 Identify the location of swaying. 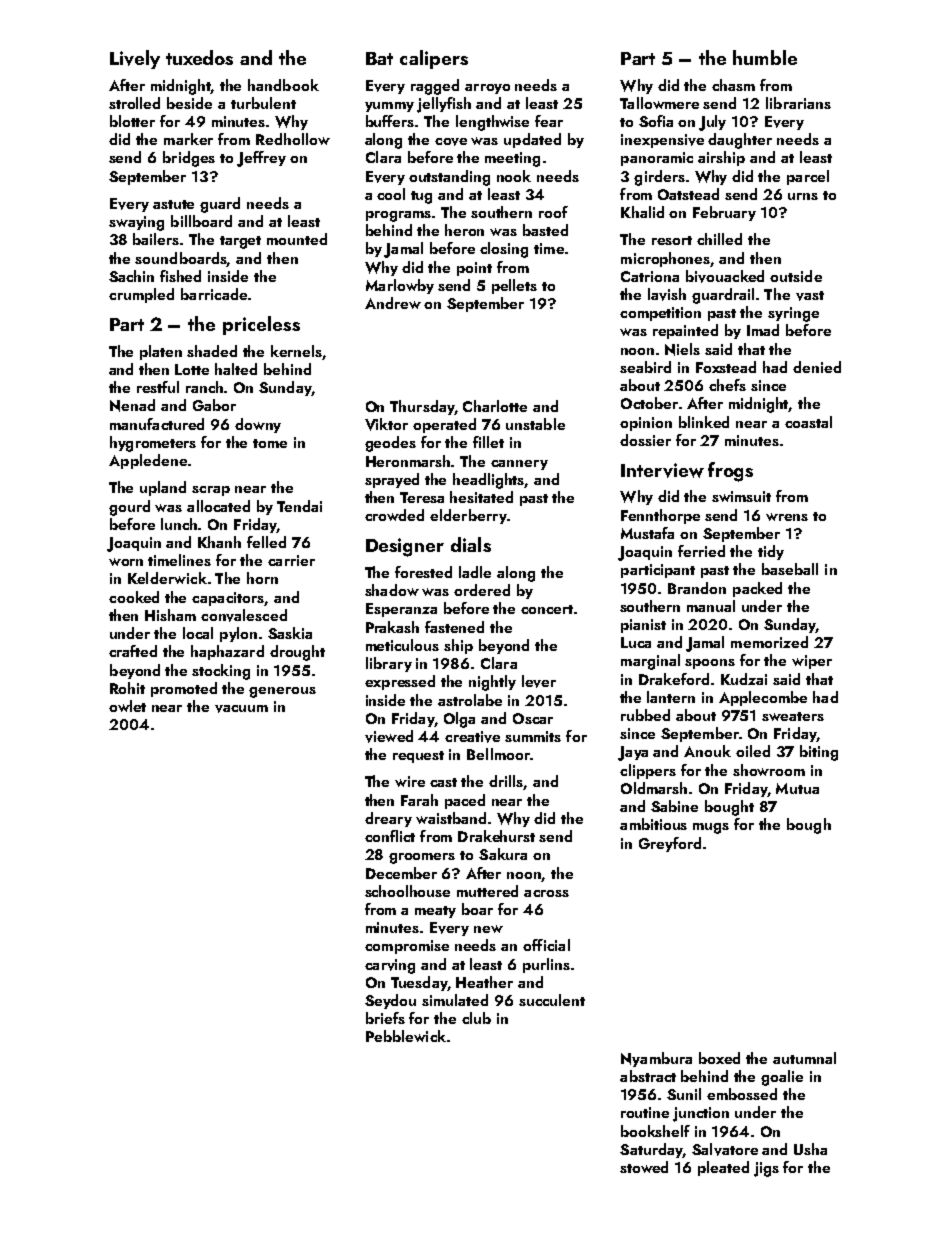
(136, 223).
